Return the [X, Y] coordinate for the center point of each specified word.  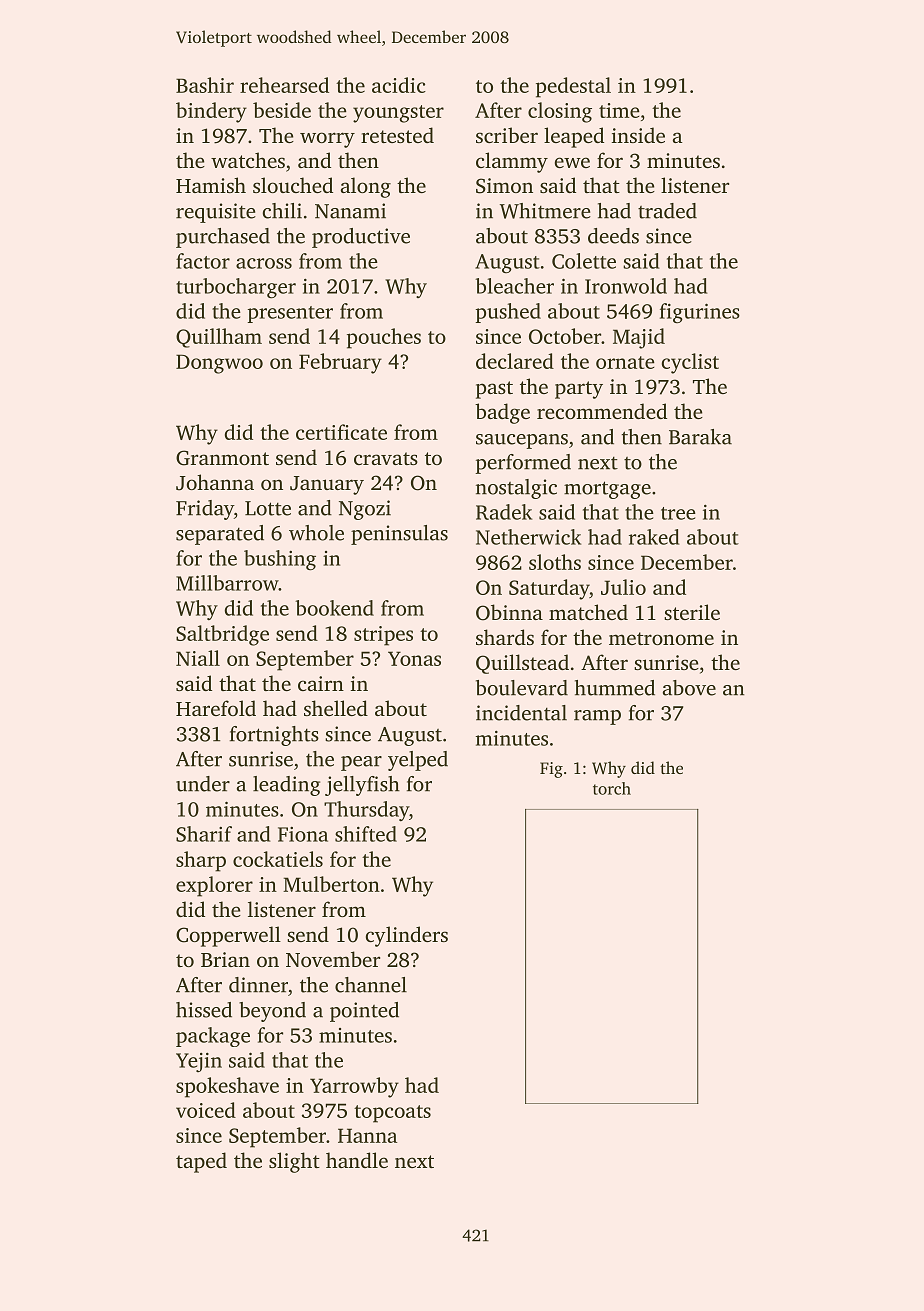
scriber [507, 135]
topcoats [392, 1114]
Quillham [219, 338]
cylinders [407, 936]
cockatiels [278, 859]
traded [667, 211]
